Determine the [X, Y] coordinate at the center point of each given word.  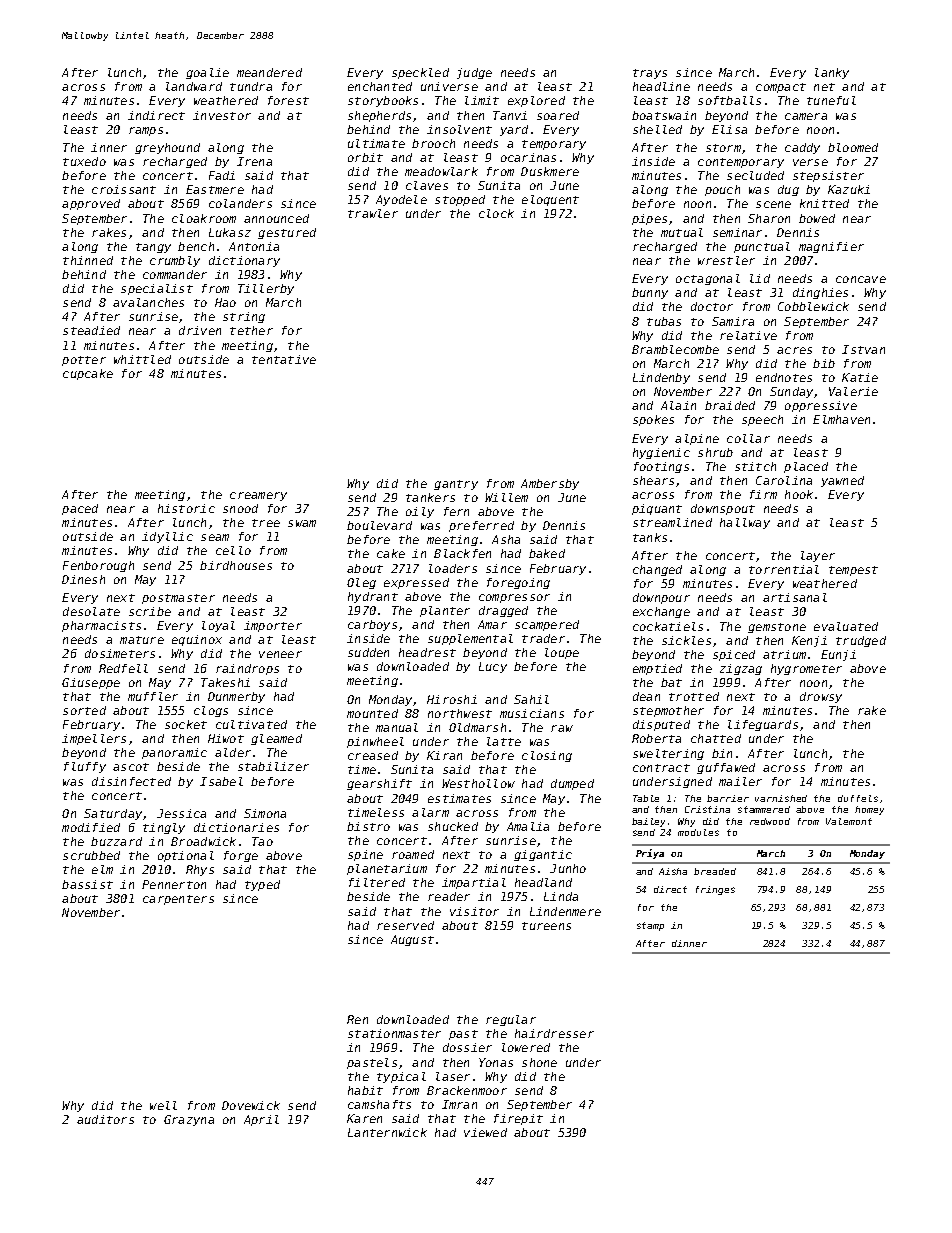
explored [536, 101]
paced [80, 509]
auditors [105, 1119]
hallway [745, 523]
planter [445, 611]
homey [869, 810]
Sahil [531, 699]
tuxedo [84, 161]
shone [539, 1062]
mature [142, 640]
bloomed [853, 147]
